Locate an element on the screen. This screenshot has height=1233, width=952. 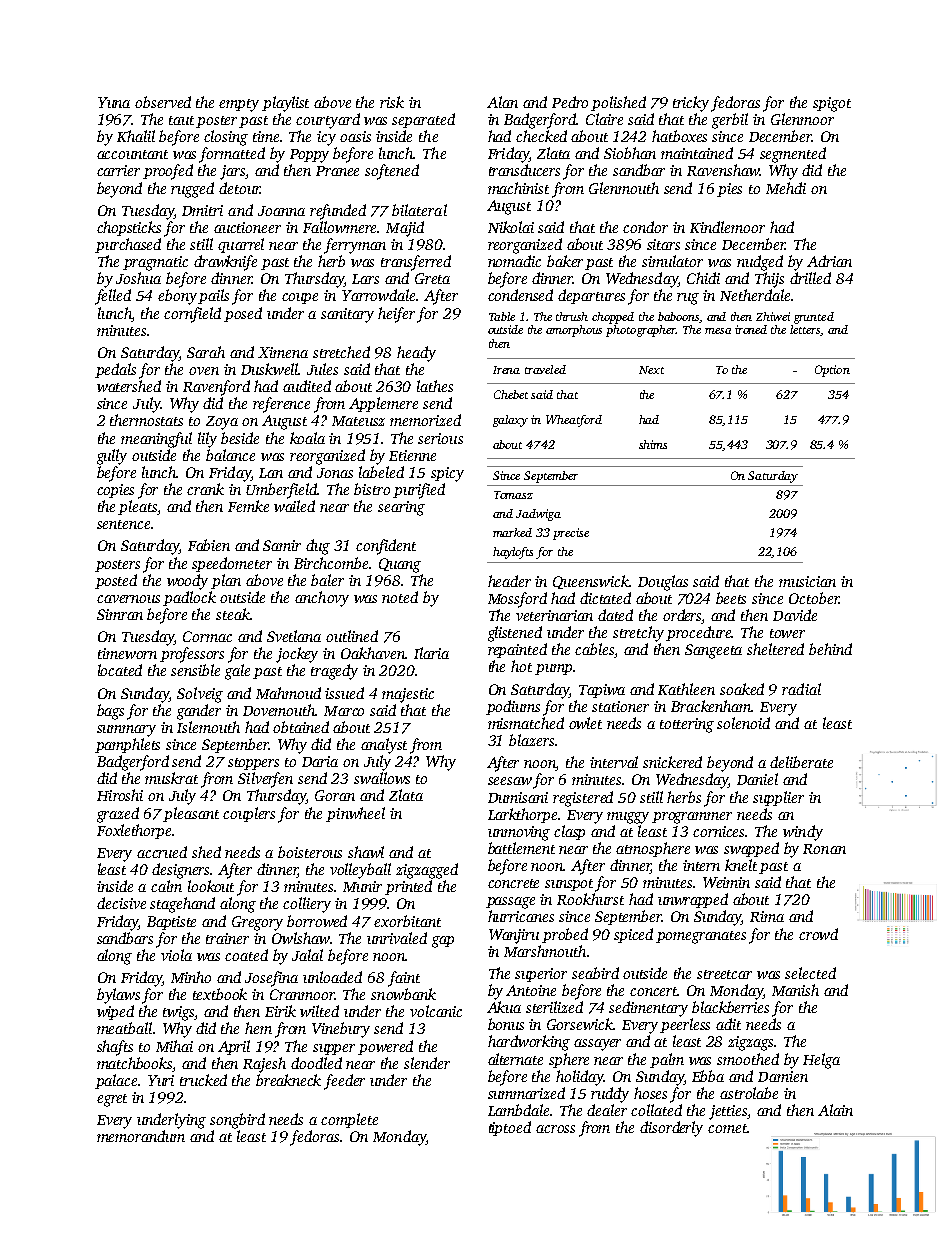
shims is located at coordinates (653, 444).
